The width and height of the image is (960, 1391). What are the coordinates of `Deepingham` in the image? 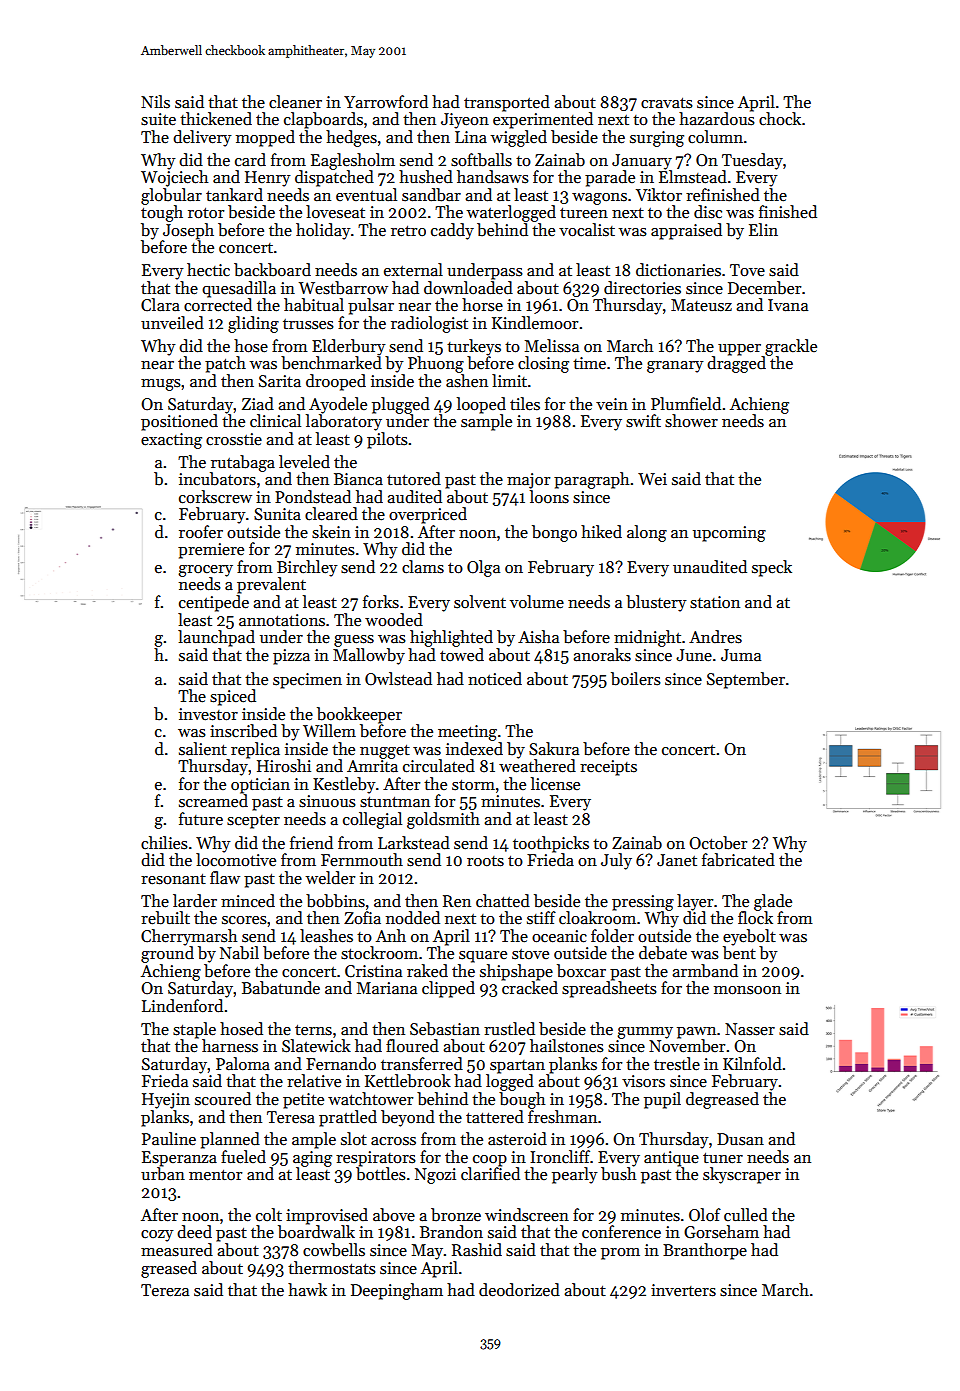 It's located at (397, 1291).
